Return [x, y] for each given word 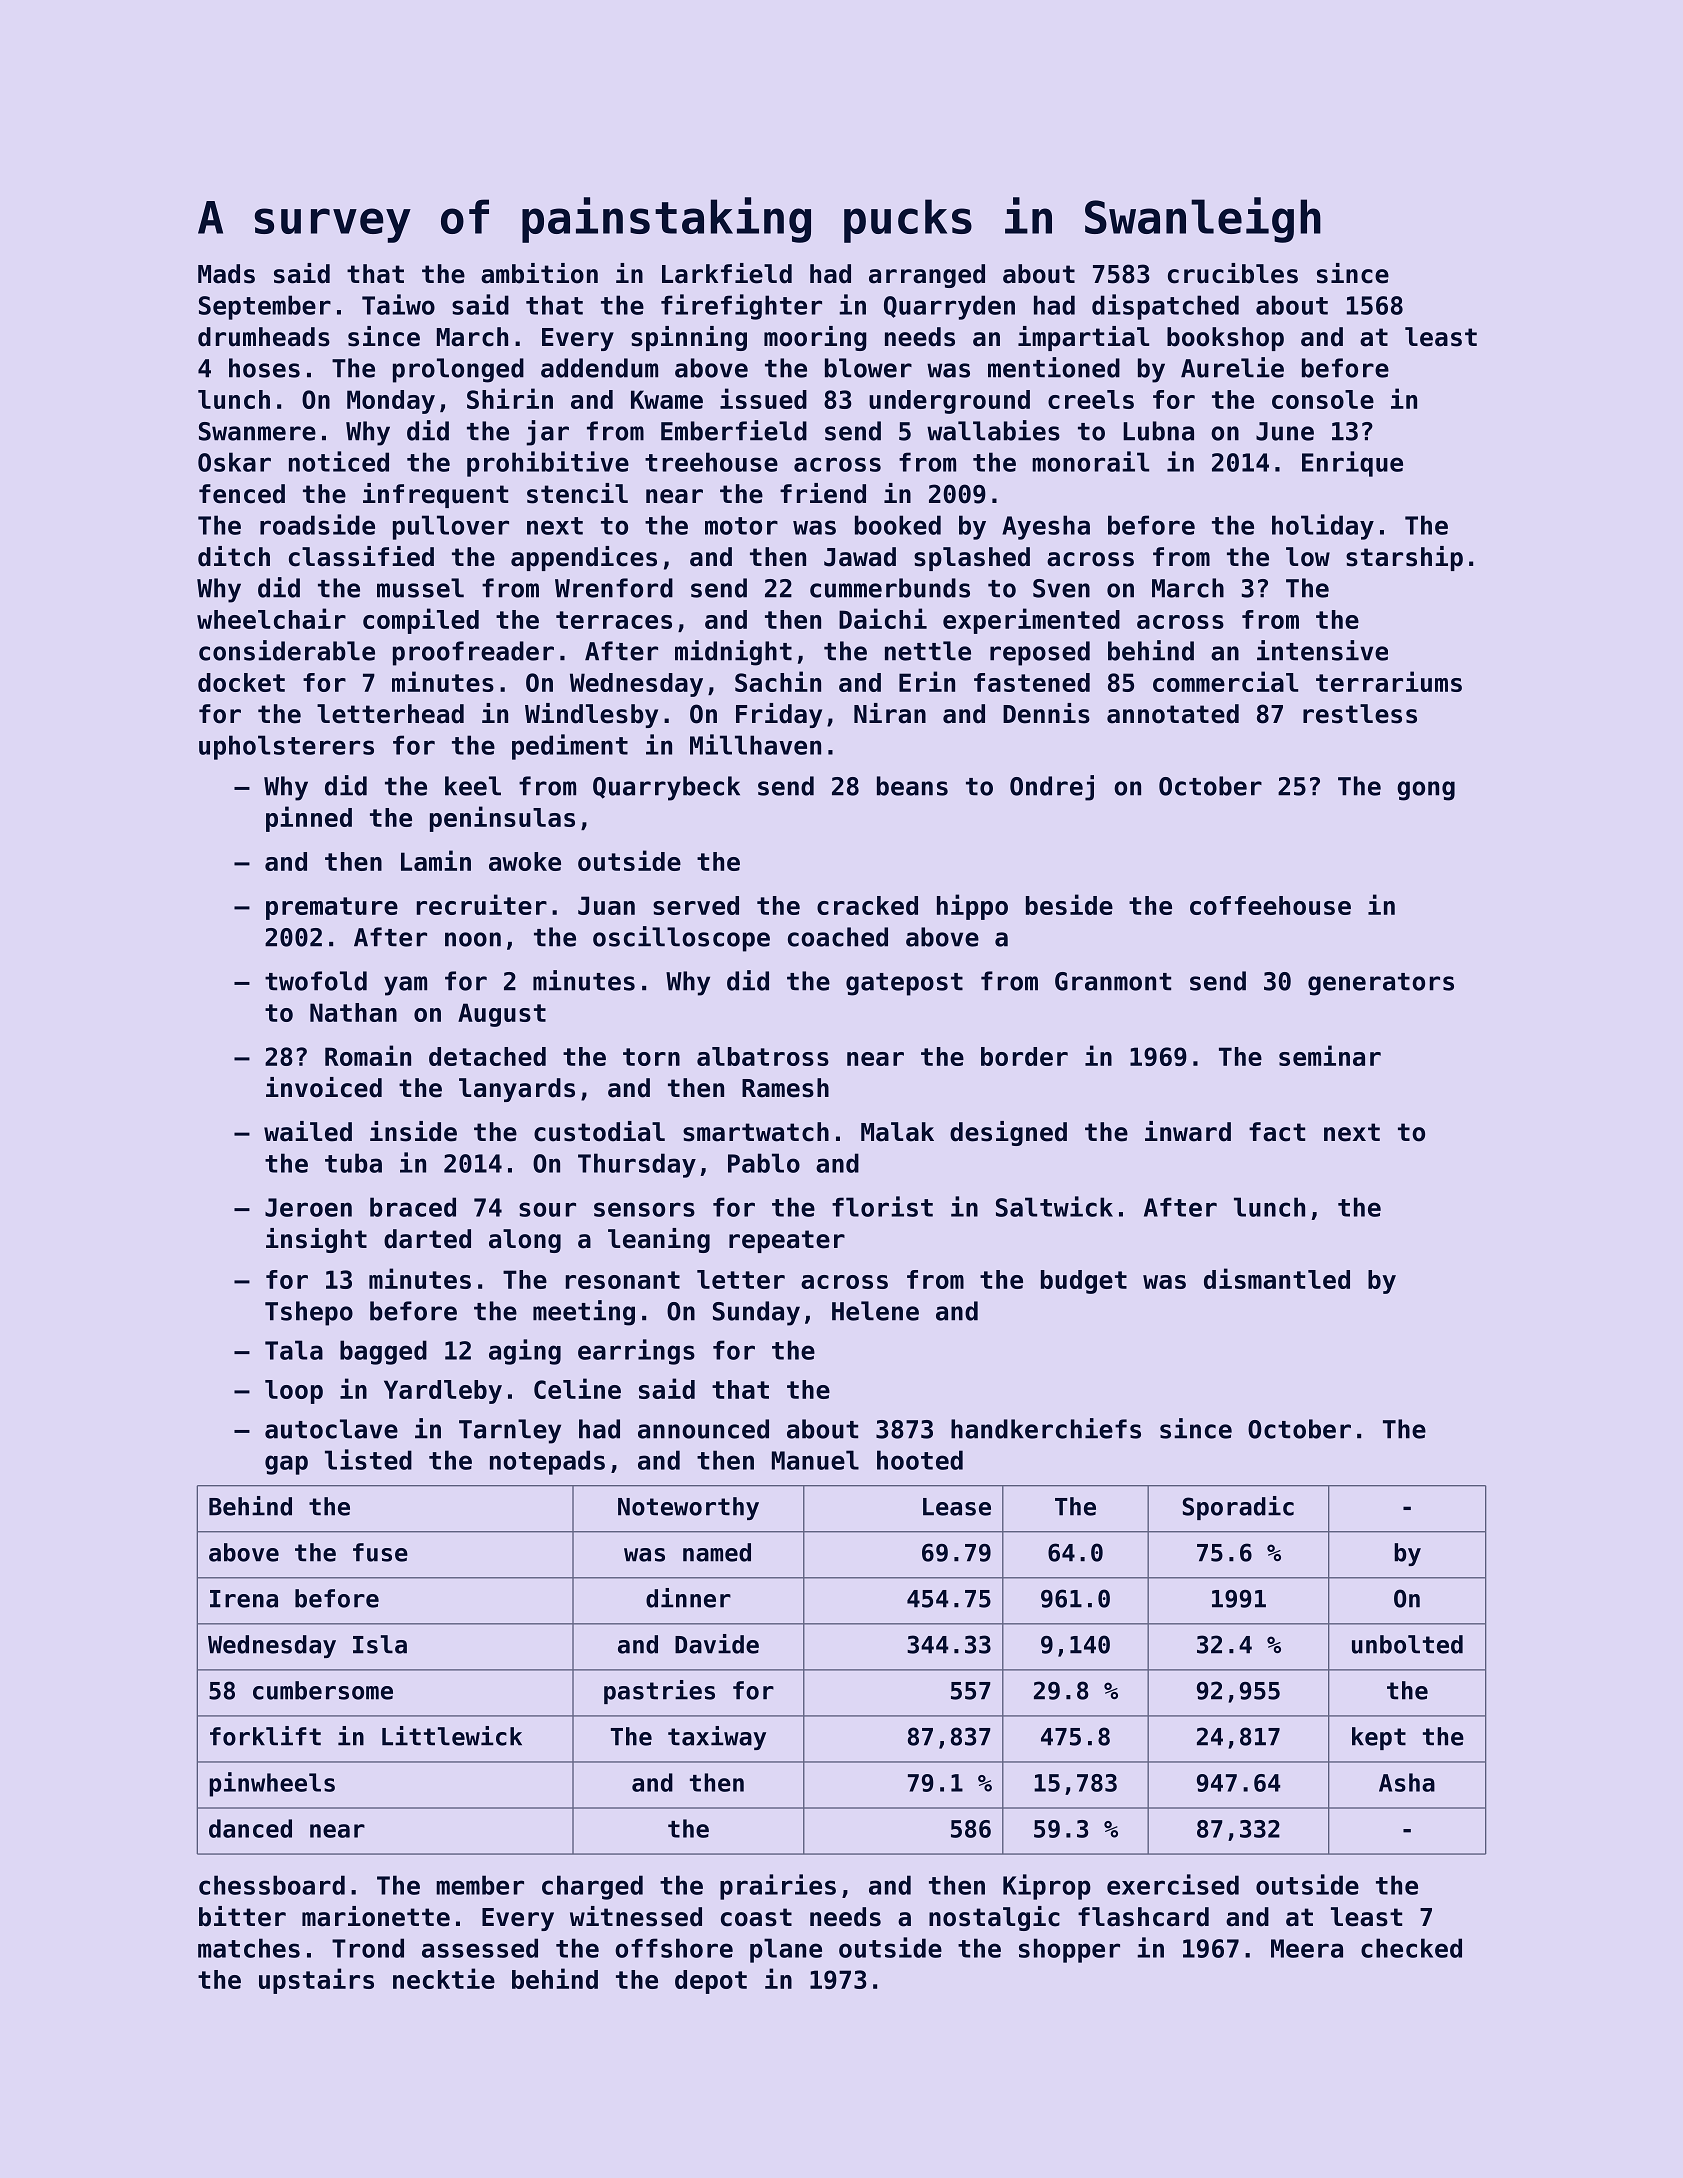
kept [1379, 1738]
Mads [226, 274]
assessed [480, 1948]
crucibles [1233, 273]
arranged [927, 276]
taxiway [717, 1738]
